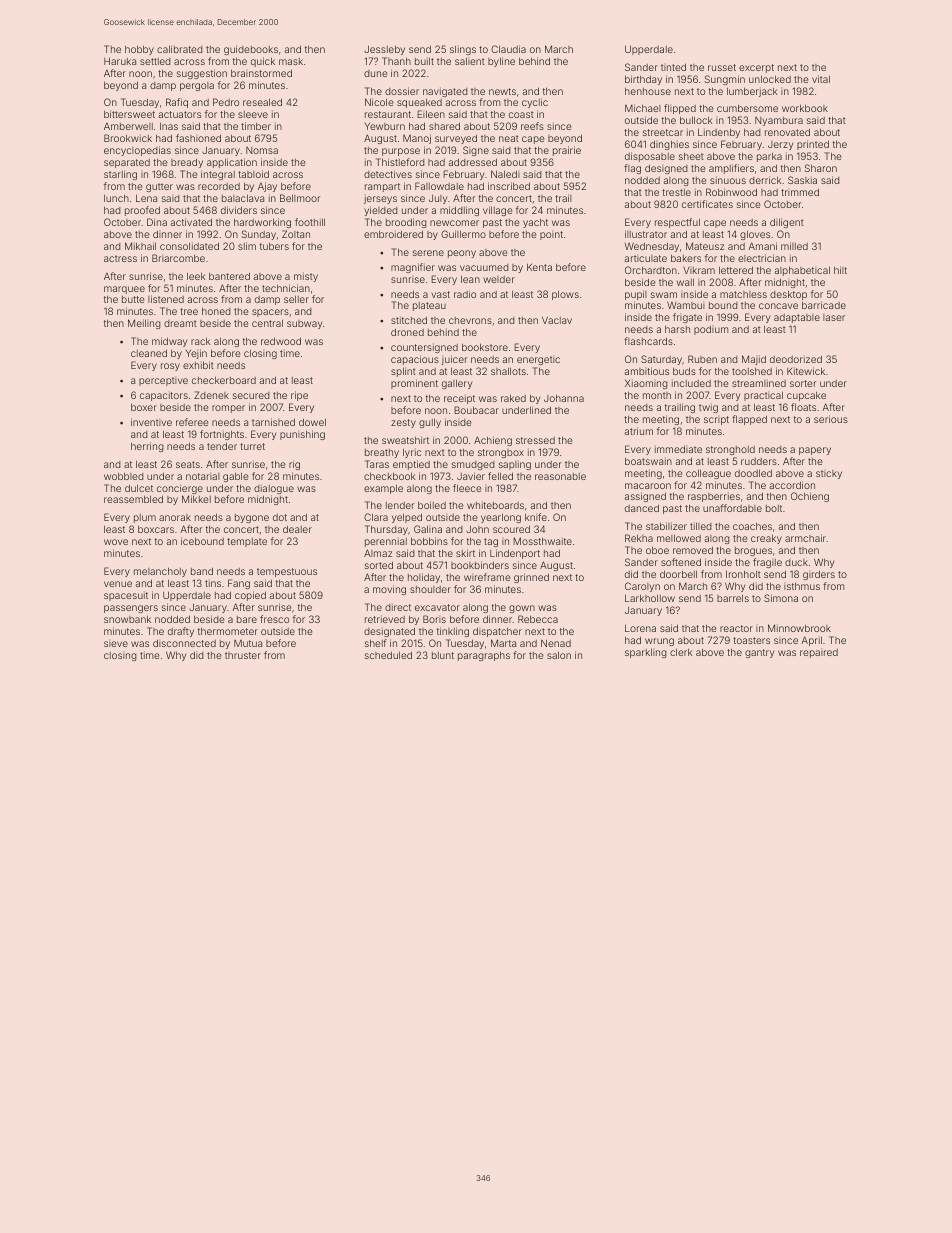 The height and width of the document is (1233, 952). What do you see at coordinates (800, 192) in the document?
I see `trimmed` at bounding box center [800, 192].
